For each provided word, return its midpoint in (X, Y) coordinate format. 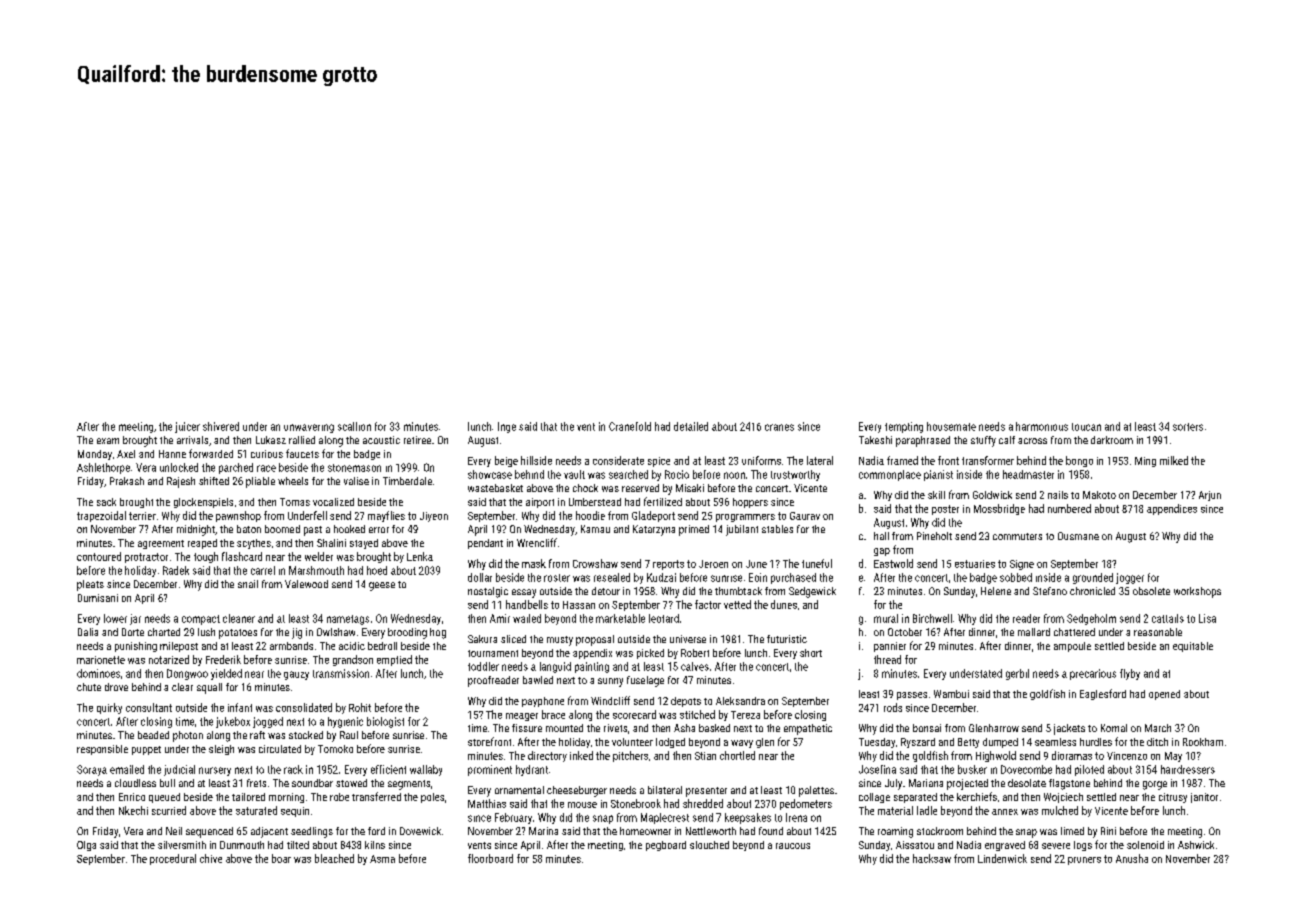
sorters (1188, 427)
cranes (779, 427)
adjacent (269, 832)
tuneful (817, 563)
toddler (483, 666)
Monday (95, 455)
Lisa (1207, 618)
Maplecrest (665, 818)
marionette (101, 660)
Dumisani (98, 598)
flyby (1130, 674)
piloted (1089, 770)
